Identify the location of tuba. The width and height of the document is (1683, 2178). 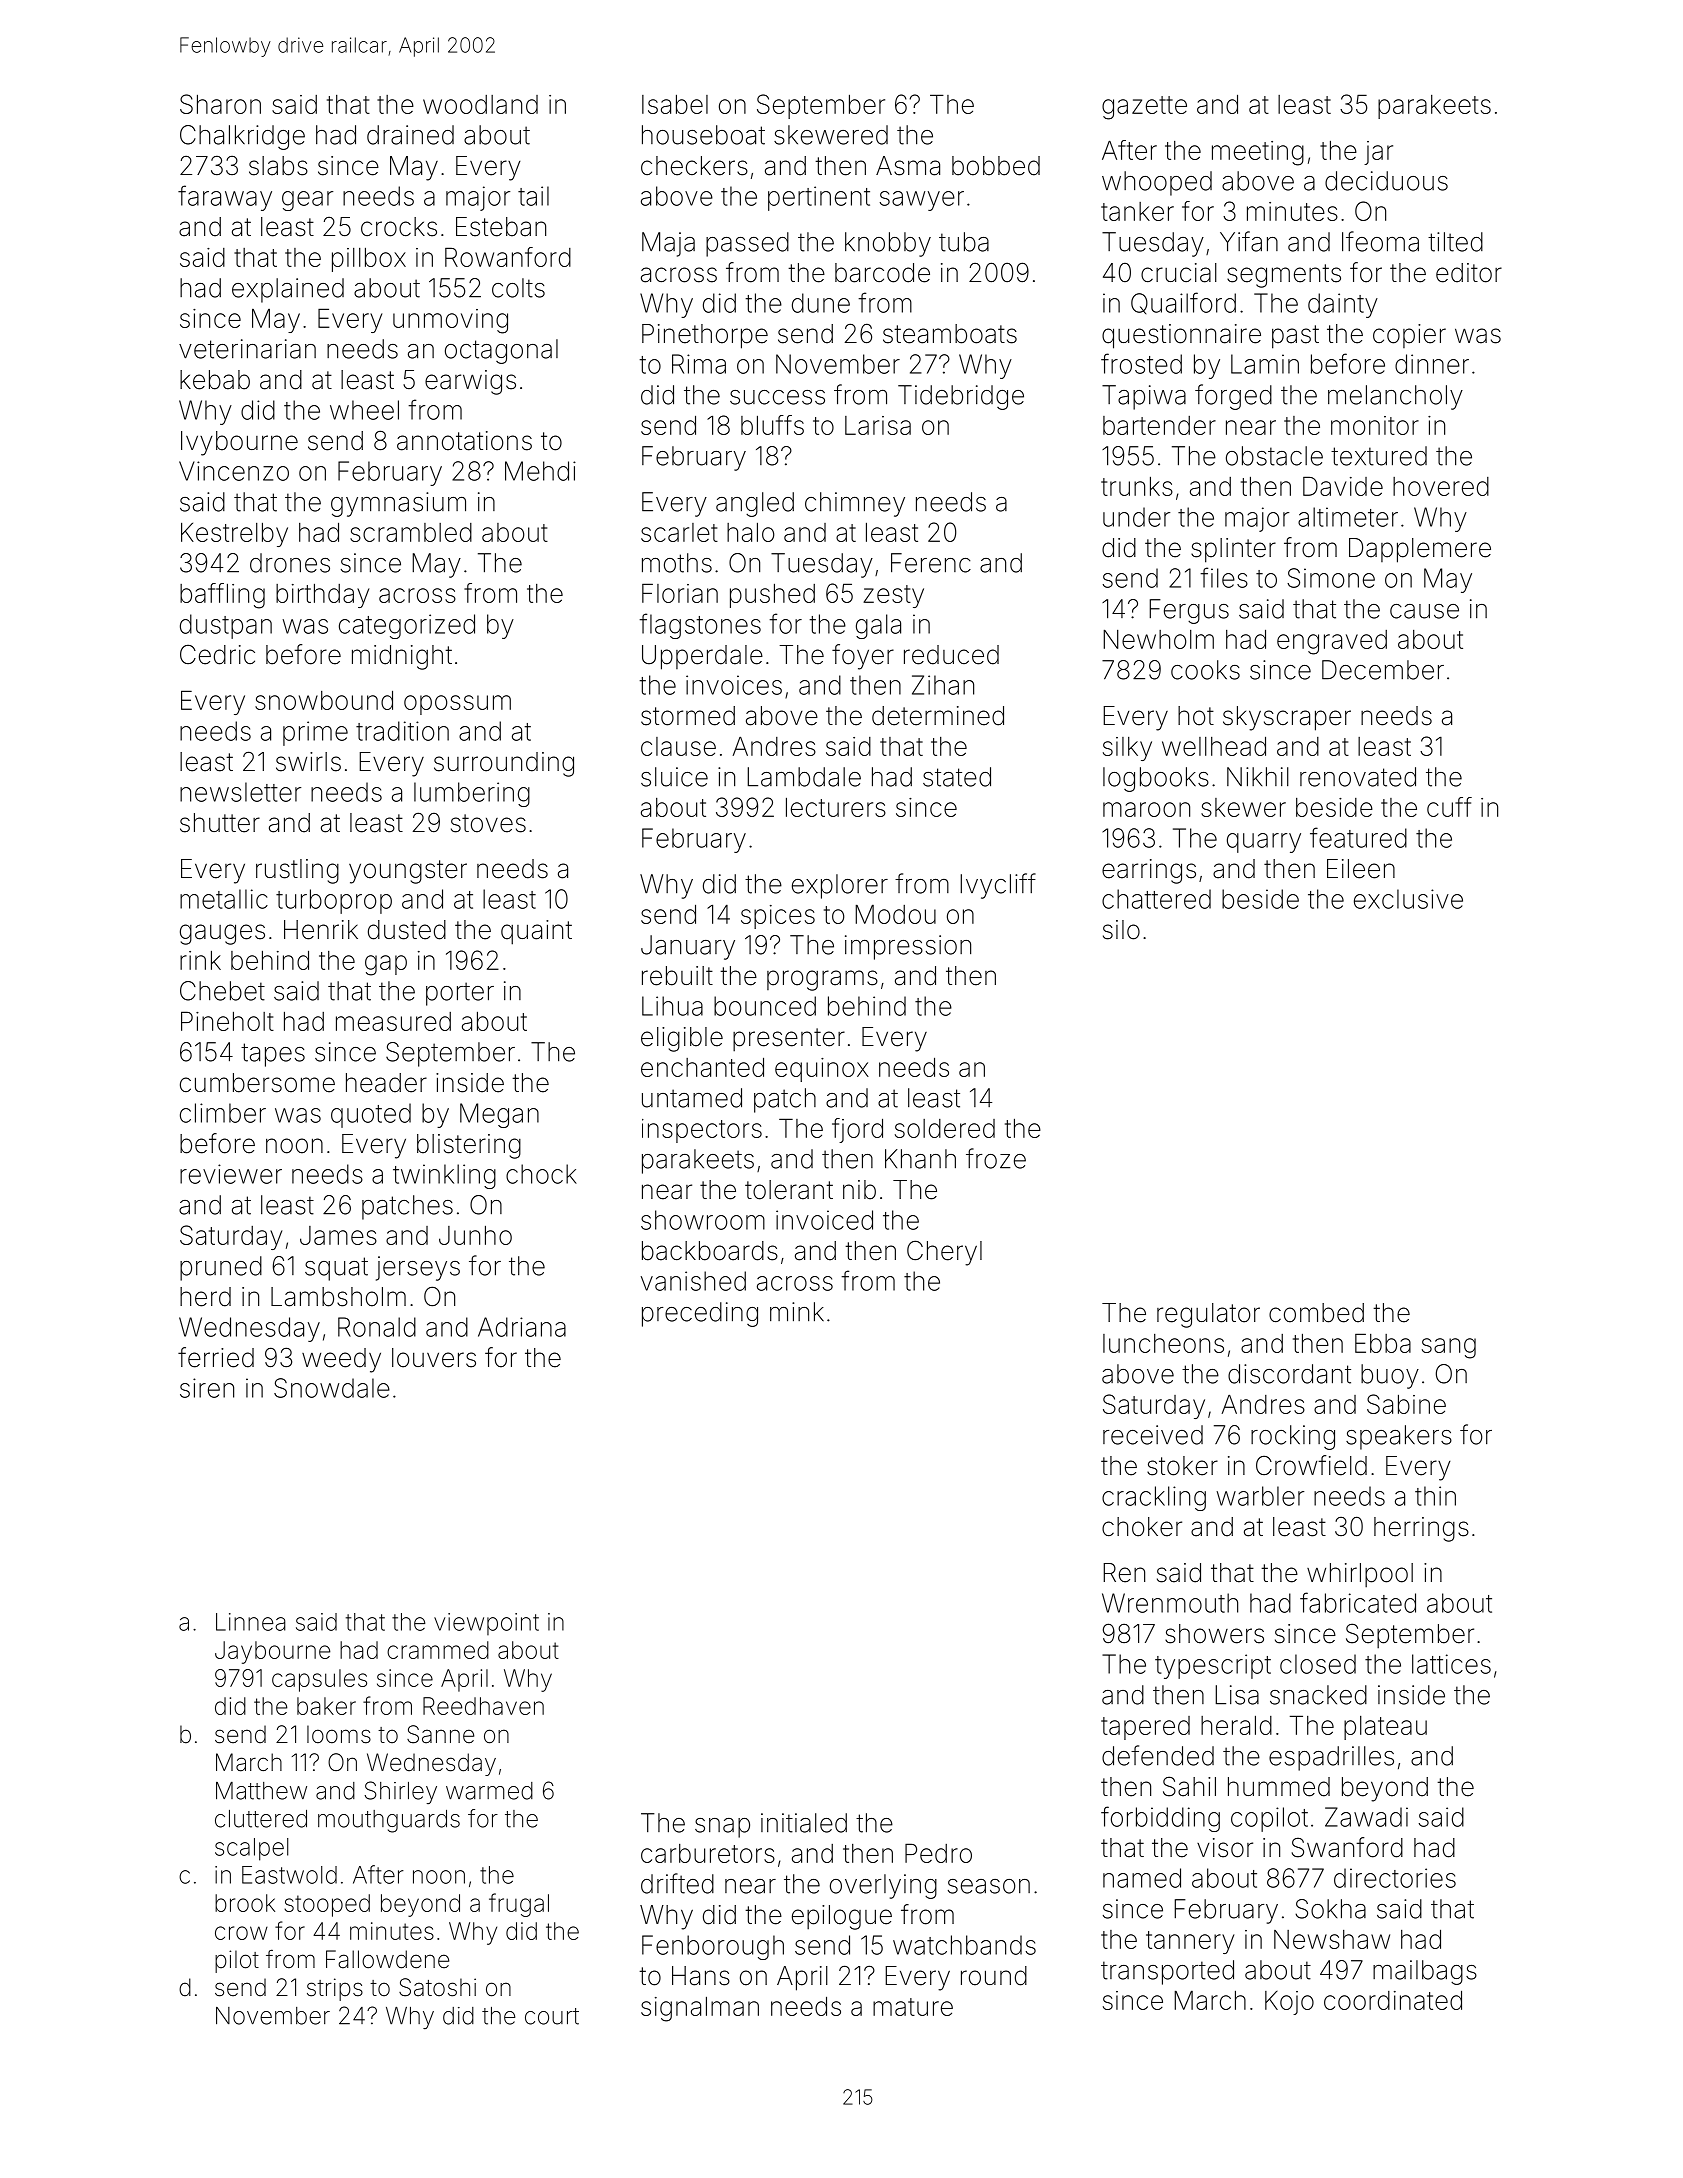
(964, 242).
